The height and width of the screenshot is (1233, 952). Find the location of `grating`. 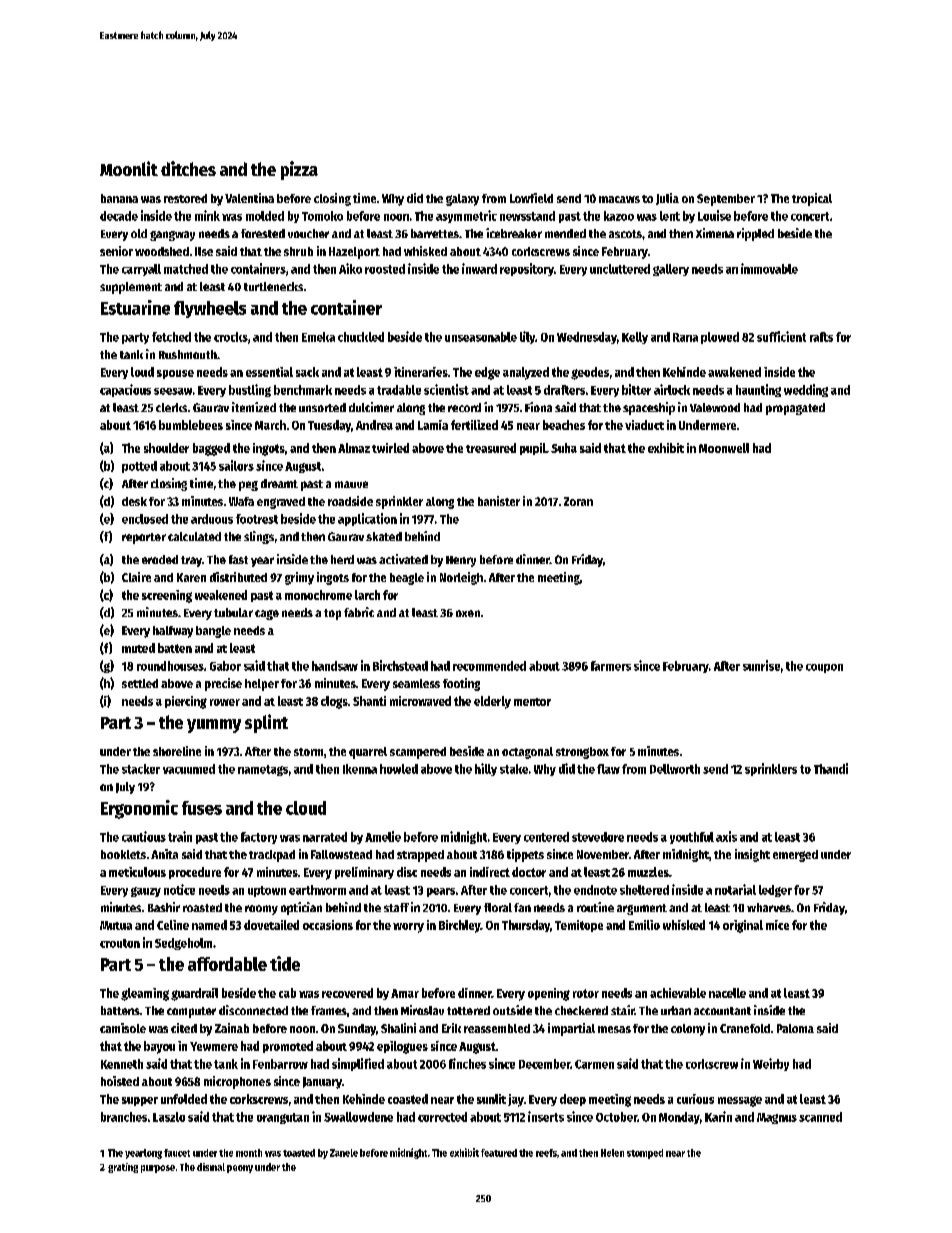

grating is located at coordinates (123, 1168).
